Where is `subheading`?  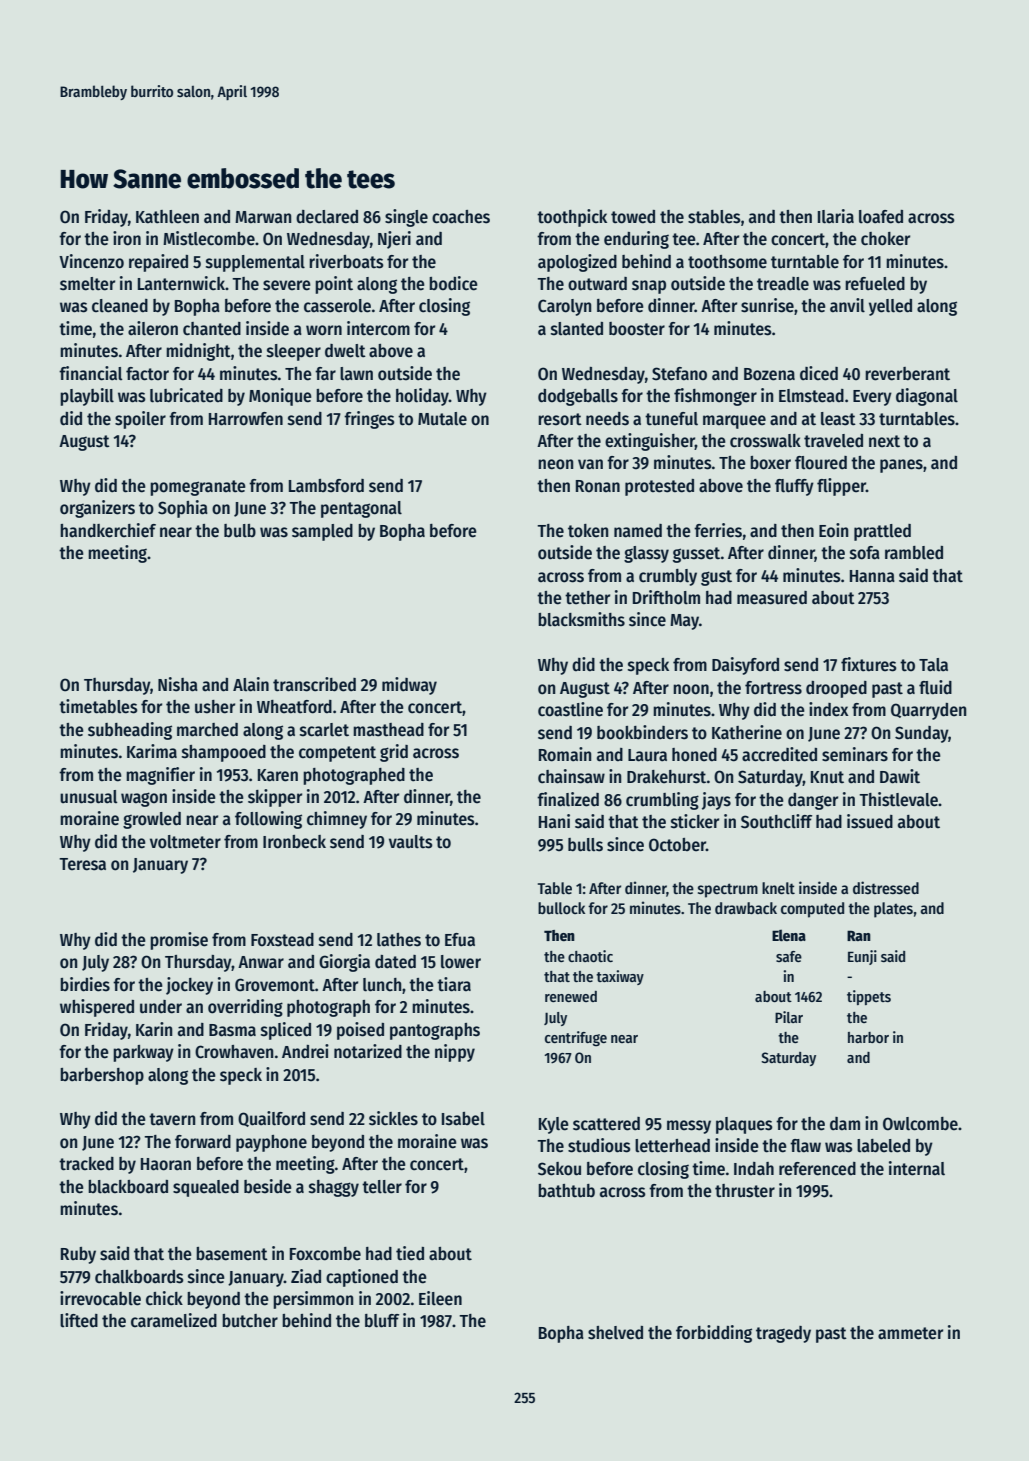 subheading is located at coordinates (130, 731).
